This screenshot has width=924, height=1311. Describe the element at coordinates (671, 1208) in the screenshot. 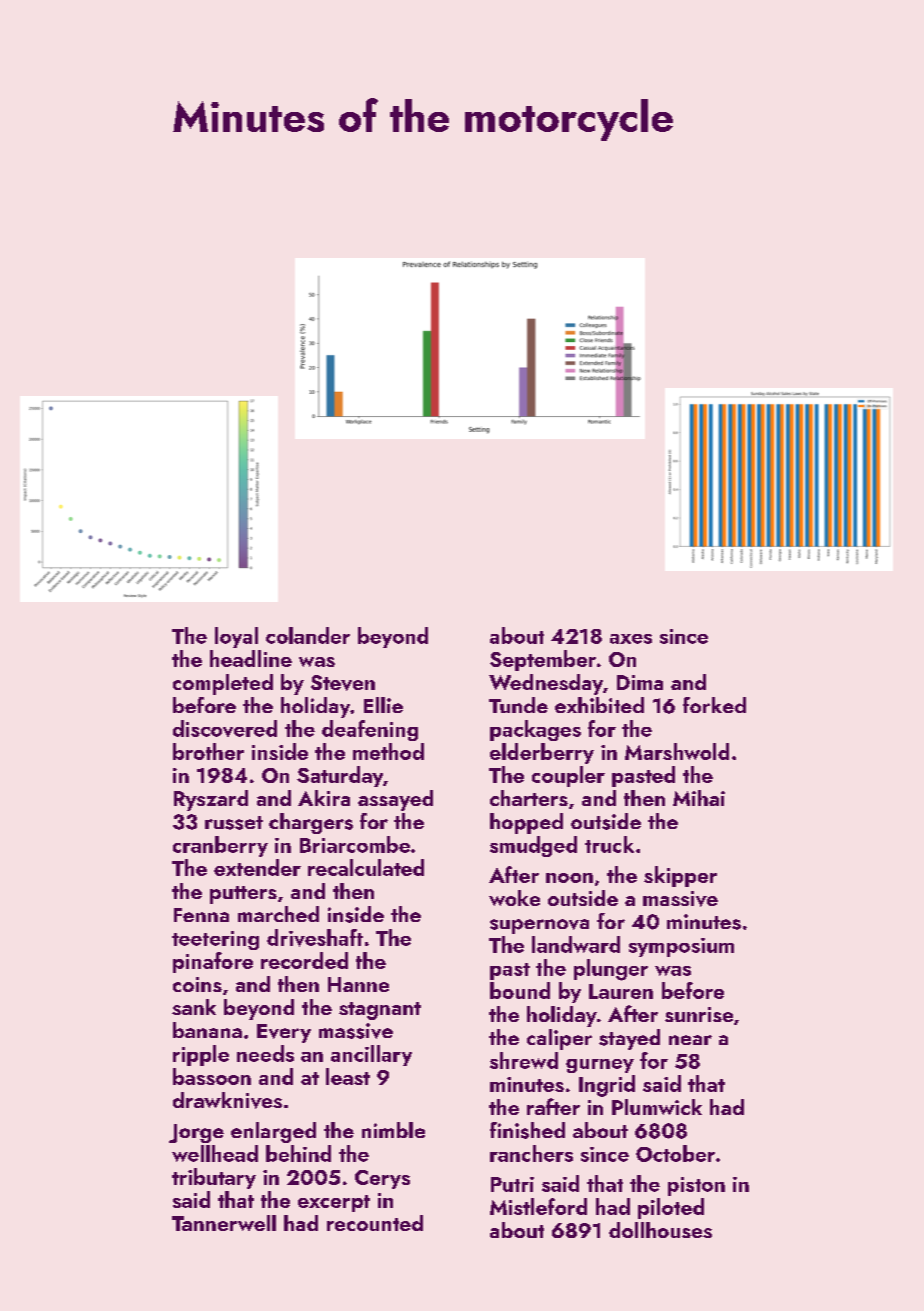

I see `piloted` at that location.
